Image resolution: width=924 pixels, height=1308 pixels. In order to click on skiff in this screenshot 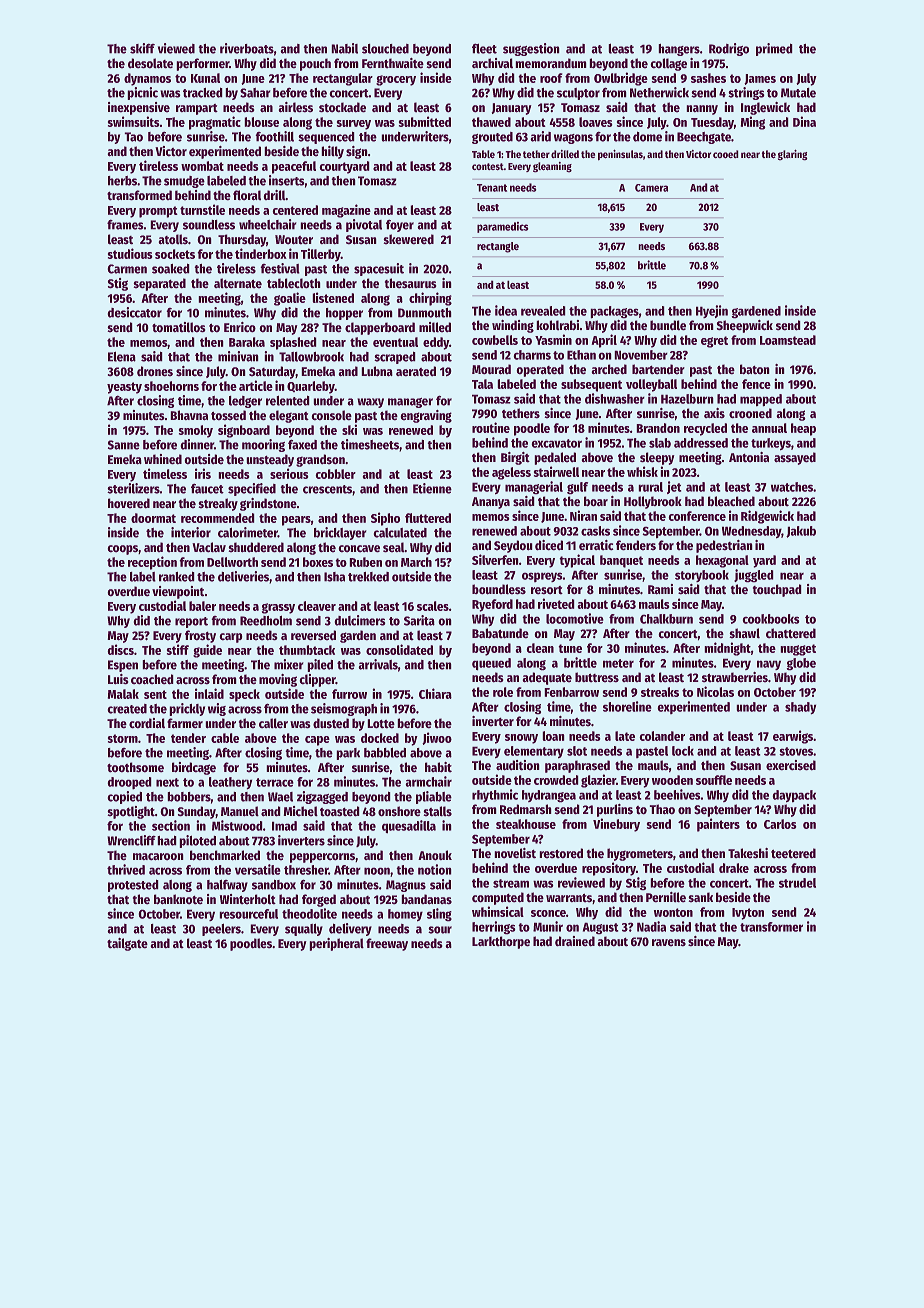, I will do `click(142, 48)`.
